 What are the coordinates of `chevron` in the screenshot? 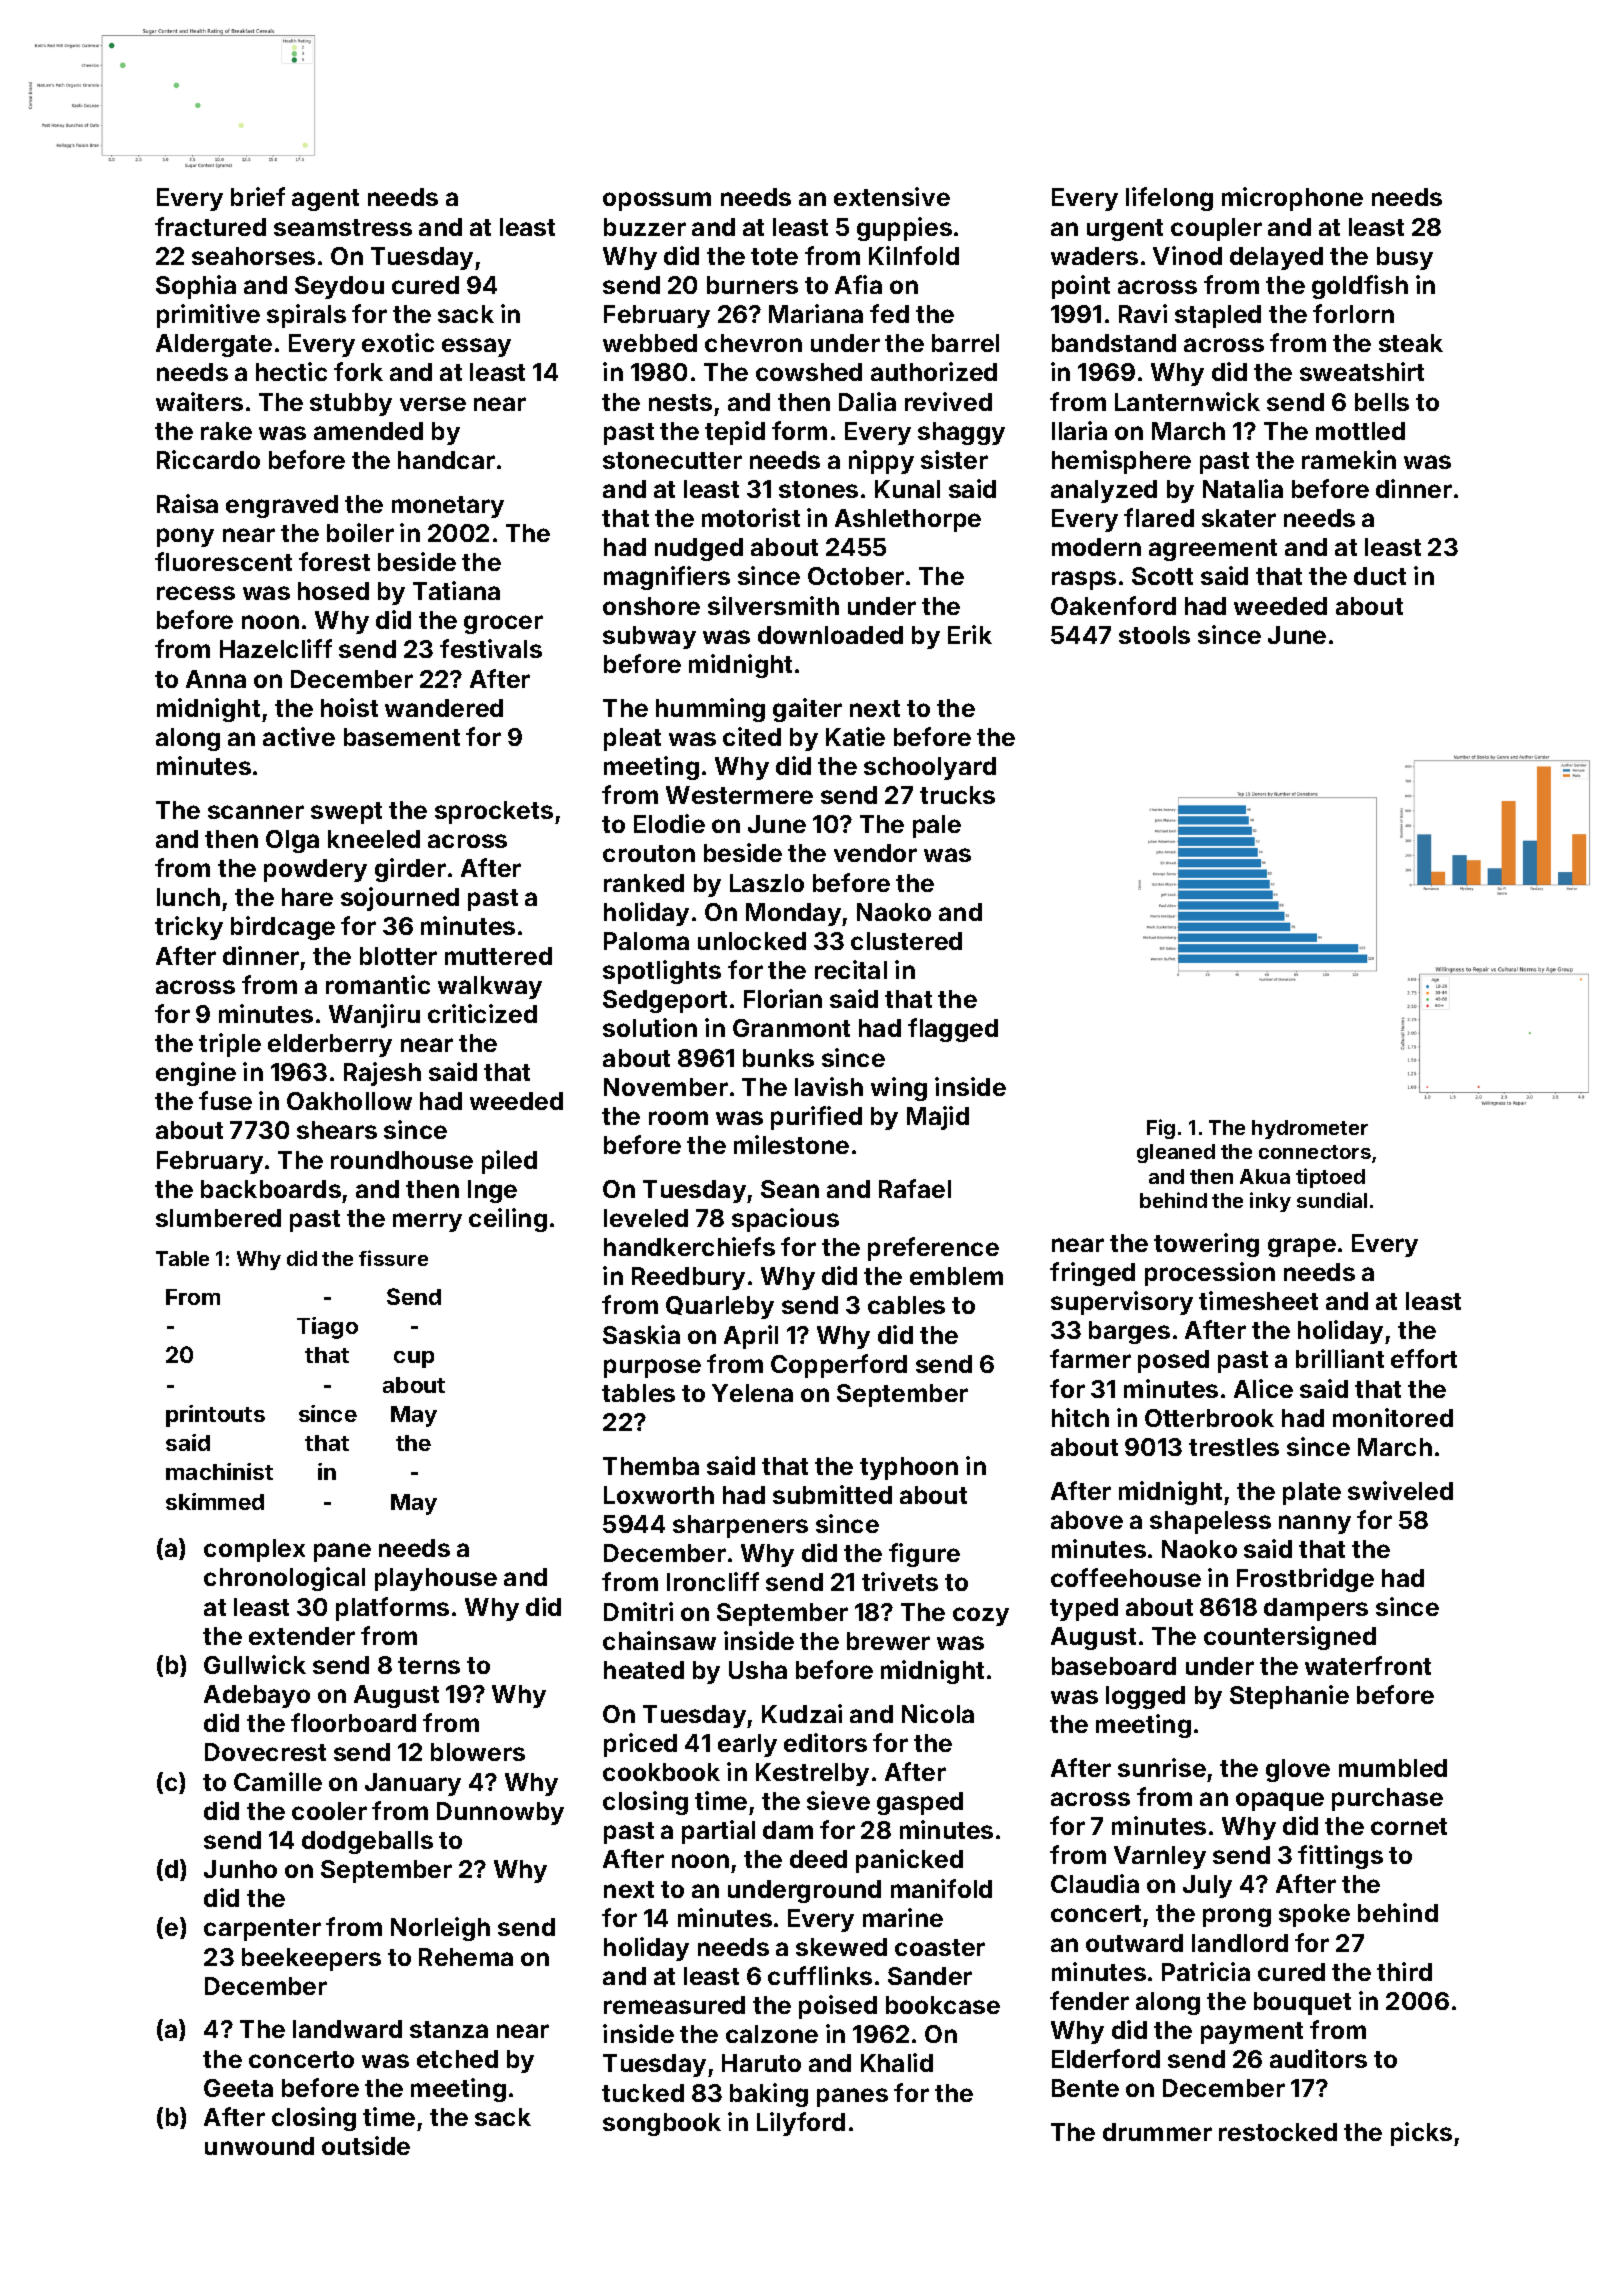 It's located at (753, 343).
